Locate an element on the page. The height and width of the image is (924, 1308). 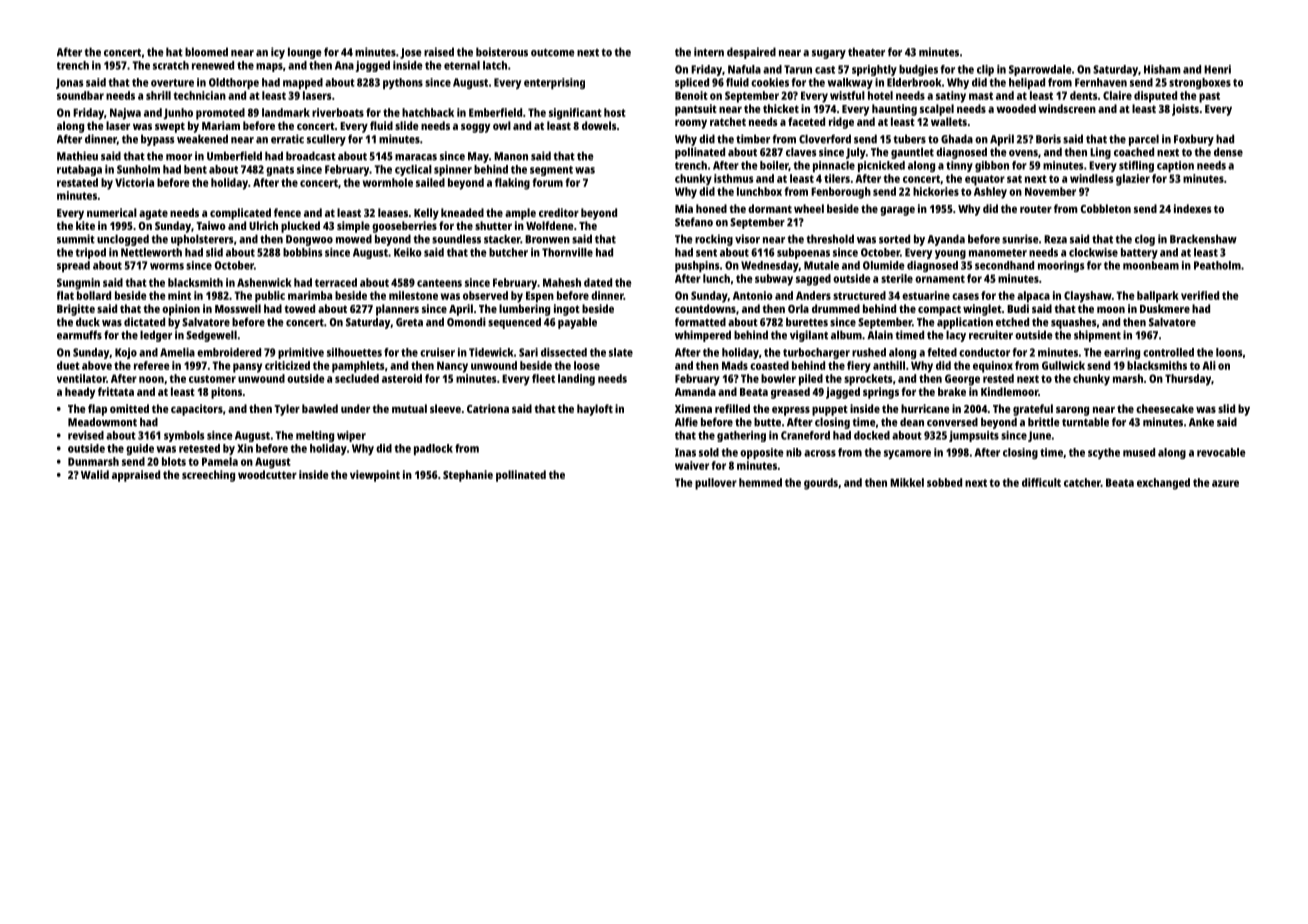
mapped is located at coordinates (303, 83).
